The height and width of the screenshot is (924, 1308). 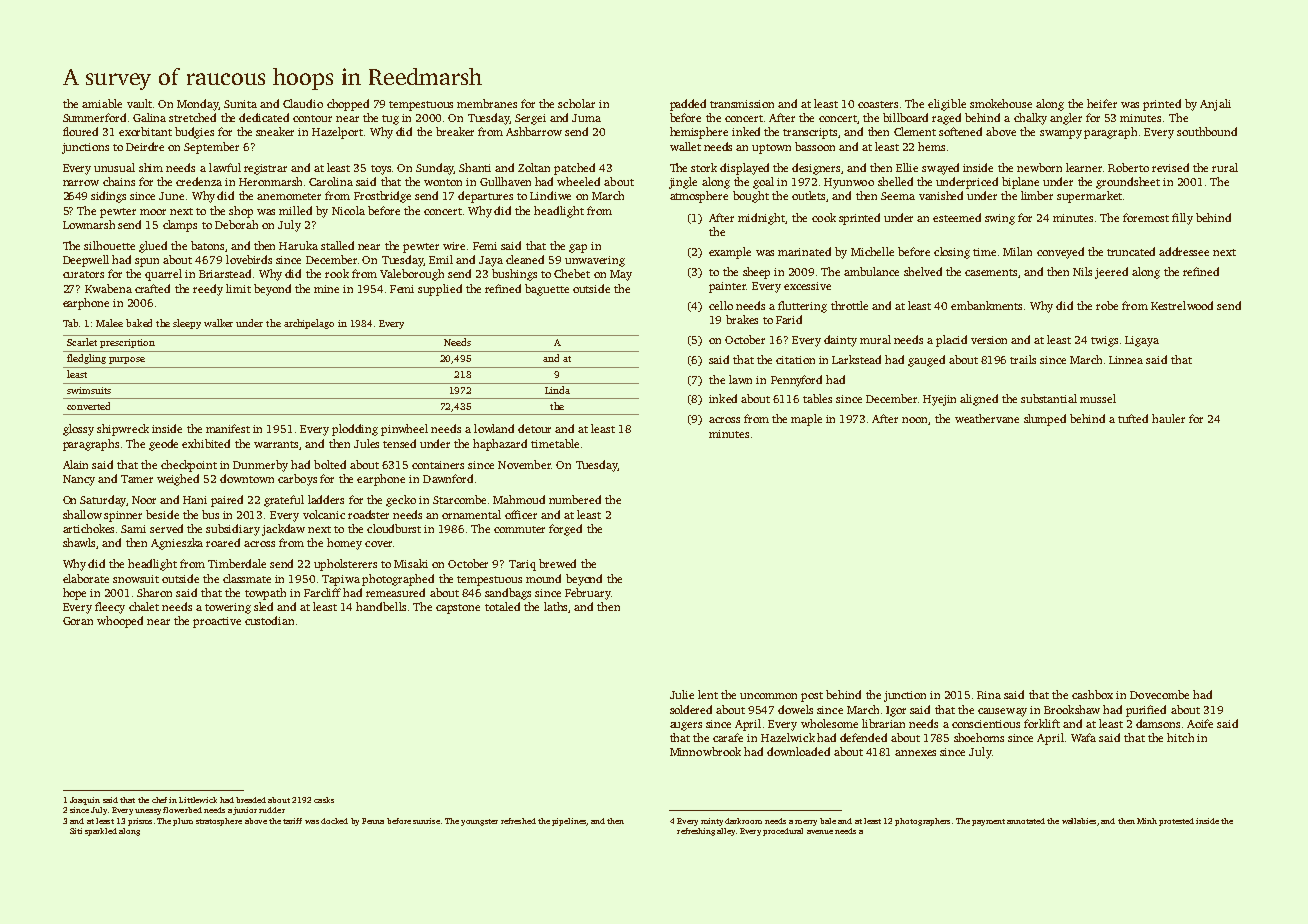 What do you see at coordinates (1159, 694) in the screenshot?
I see `Dovecombe` at bounding box center [1159, 694].
